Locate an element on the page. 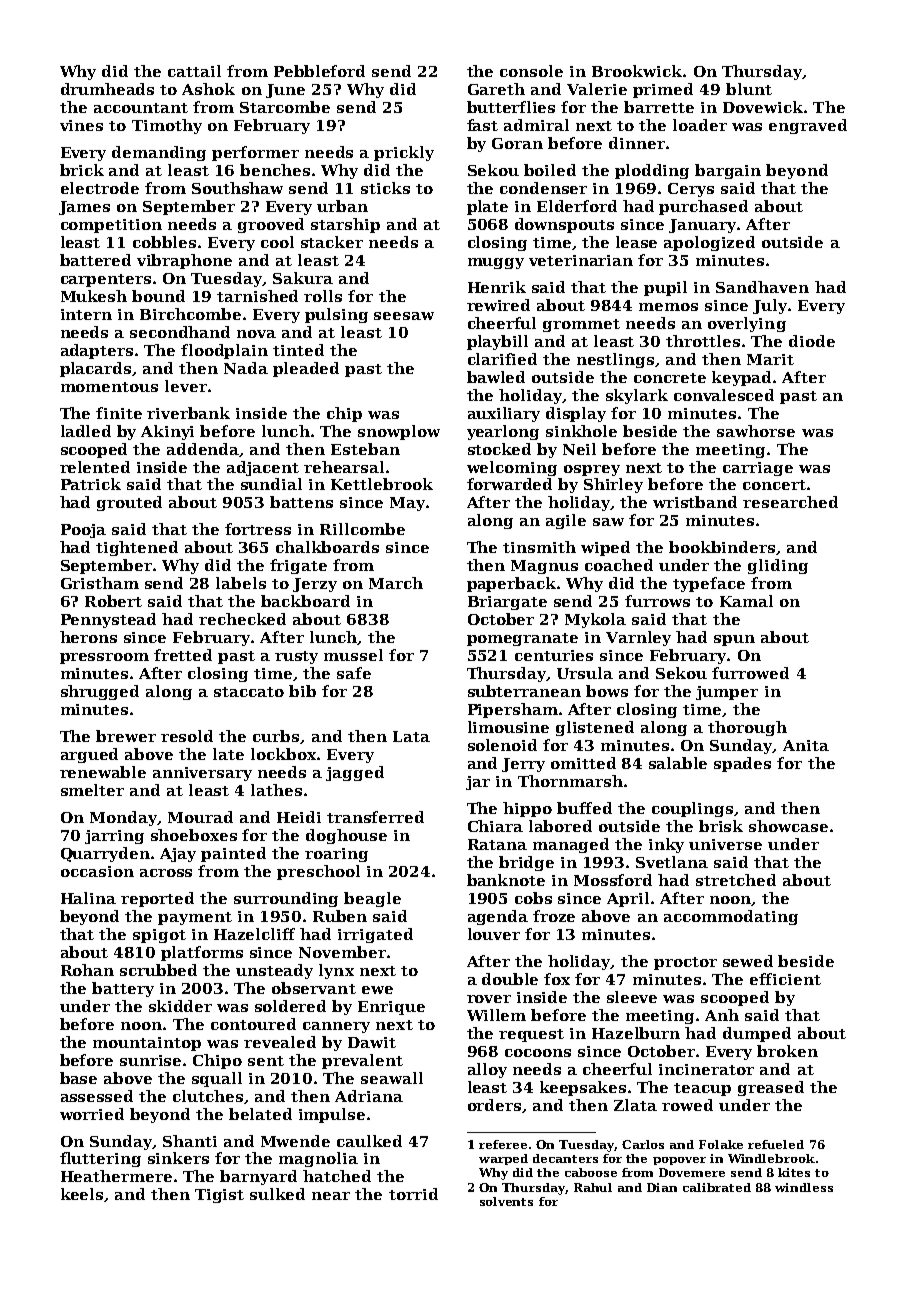  keels is located at coordinates (82, 1194).
